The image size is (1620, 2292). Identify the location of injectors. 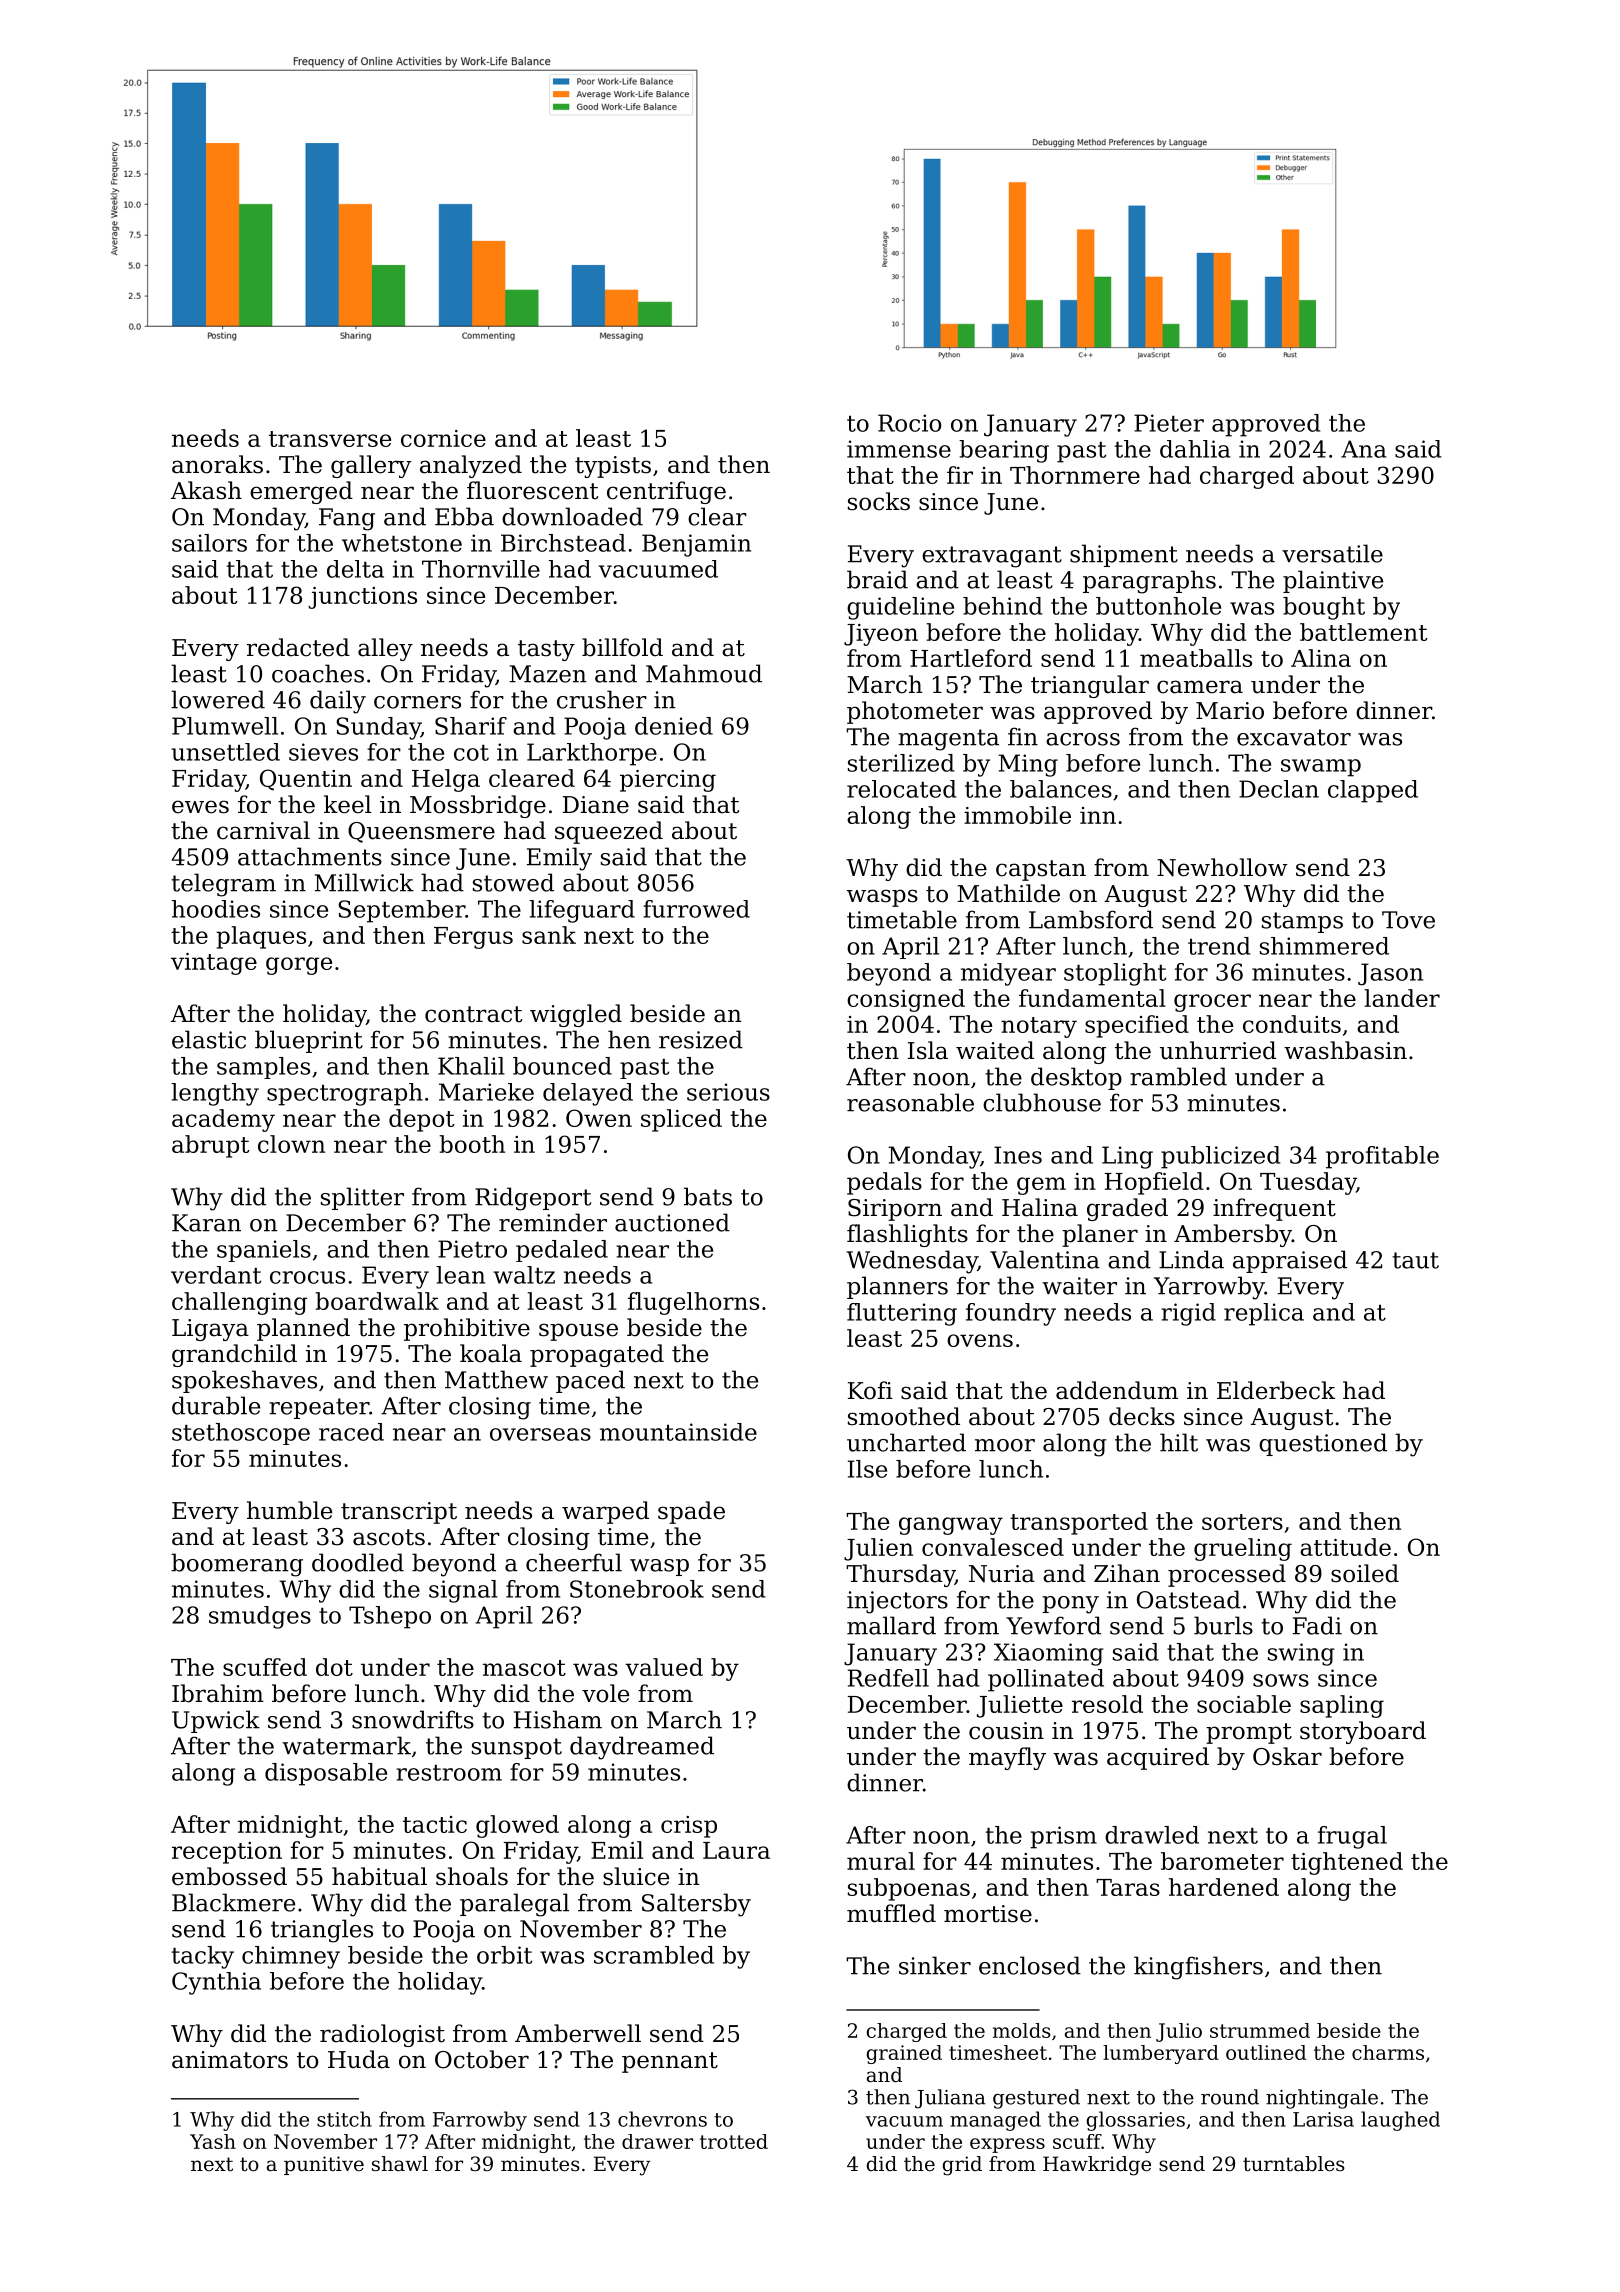
(897, 1602).
